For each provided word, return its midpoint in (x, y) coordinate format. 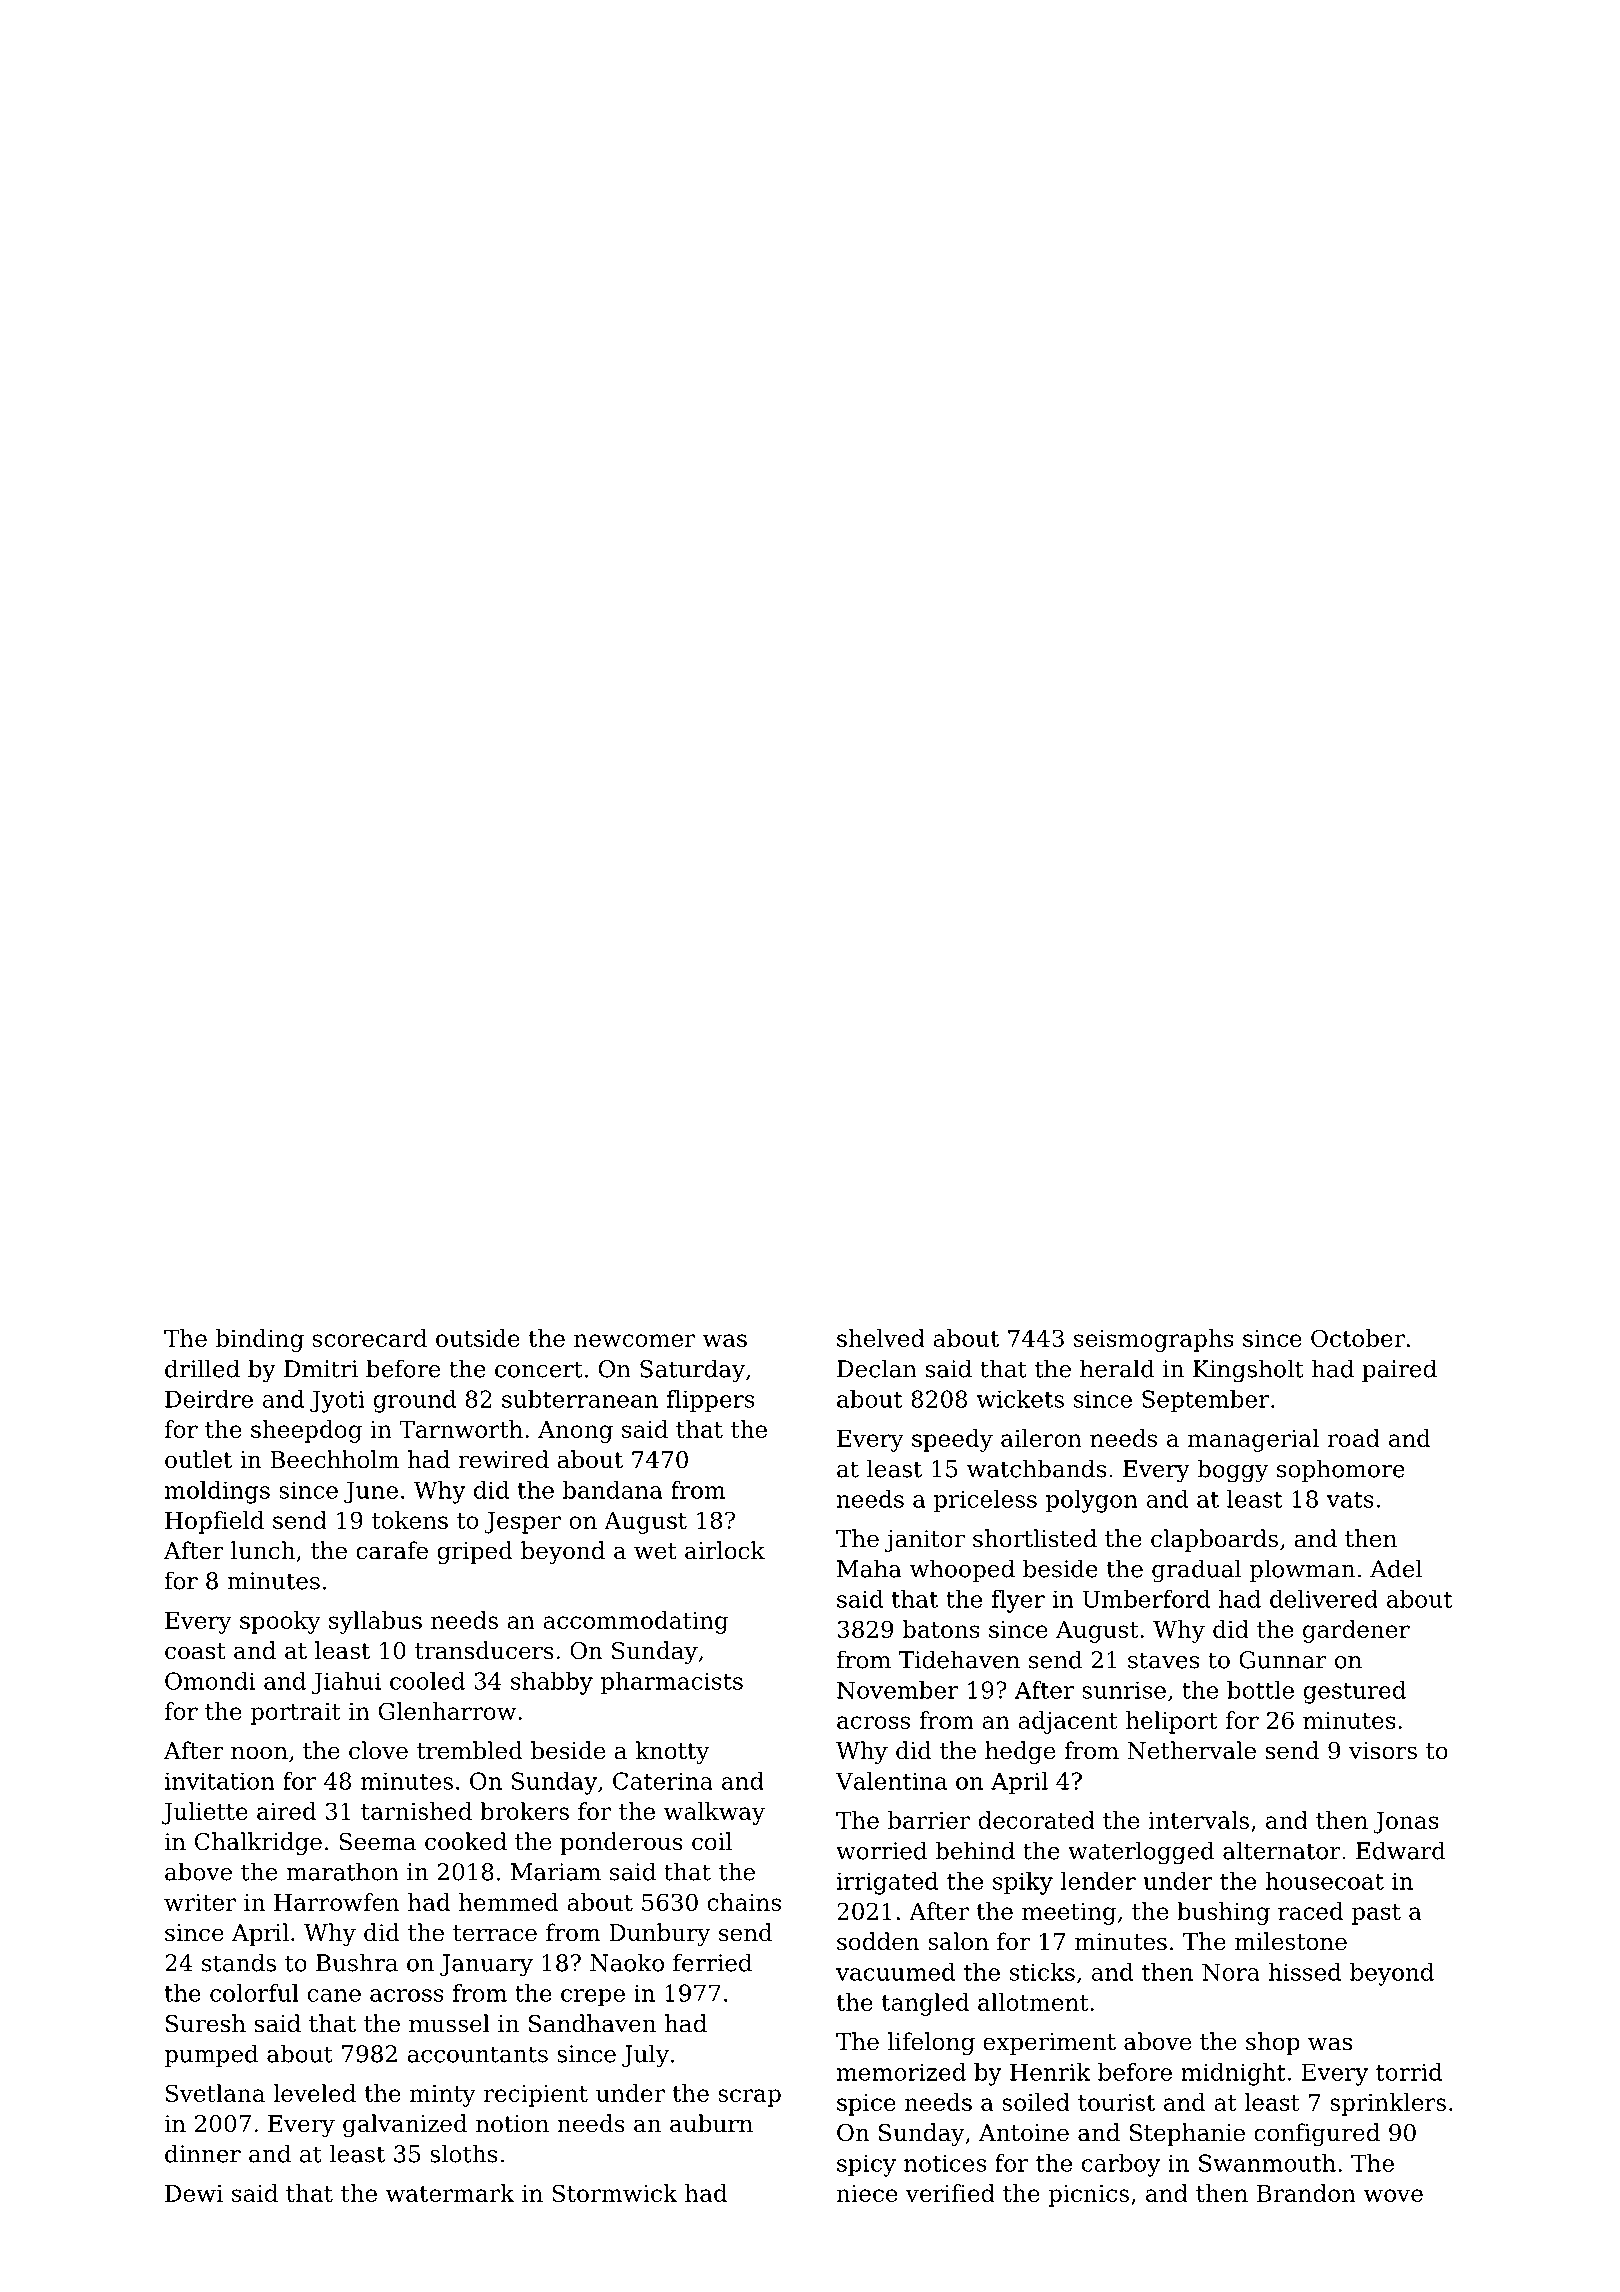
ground (414, 1401)
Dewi (194, 2193)
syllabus (375, 1622)
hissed (1305, 1972)
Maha (869, 1568)
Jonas (1406, 1823)
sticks (1042, 1972)
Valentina (891, 1781)
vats (1350, 1500)
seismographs (1154, 1340)
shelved (881, 1338)
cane (334, 1995)
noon (259, 1753)
